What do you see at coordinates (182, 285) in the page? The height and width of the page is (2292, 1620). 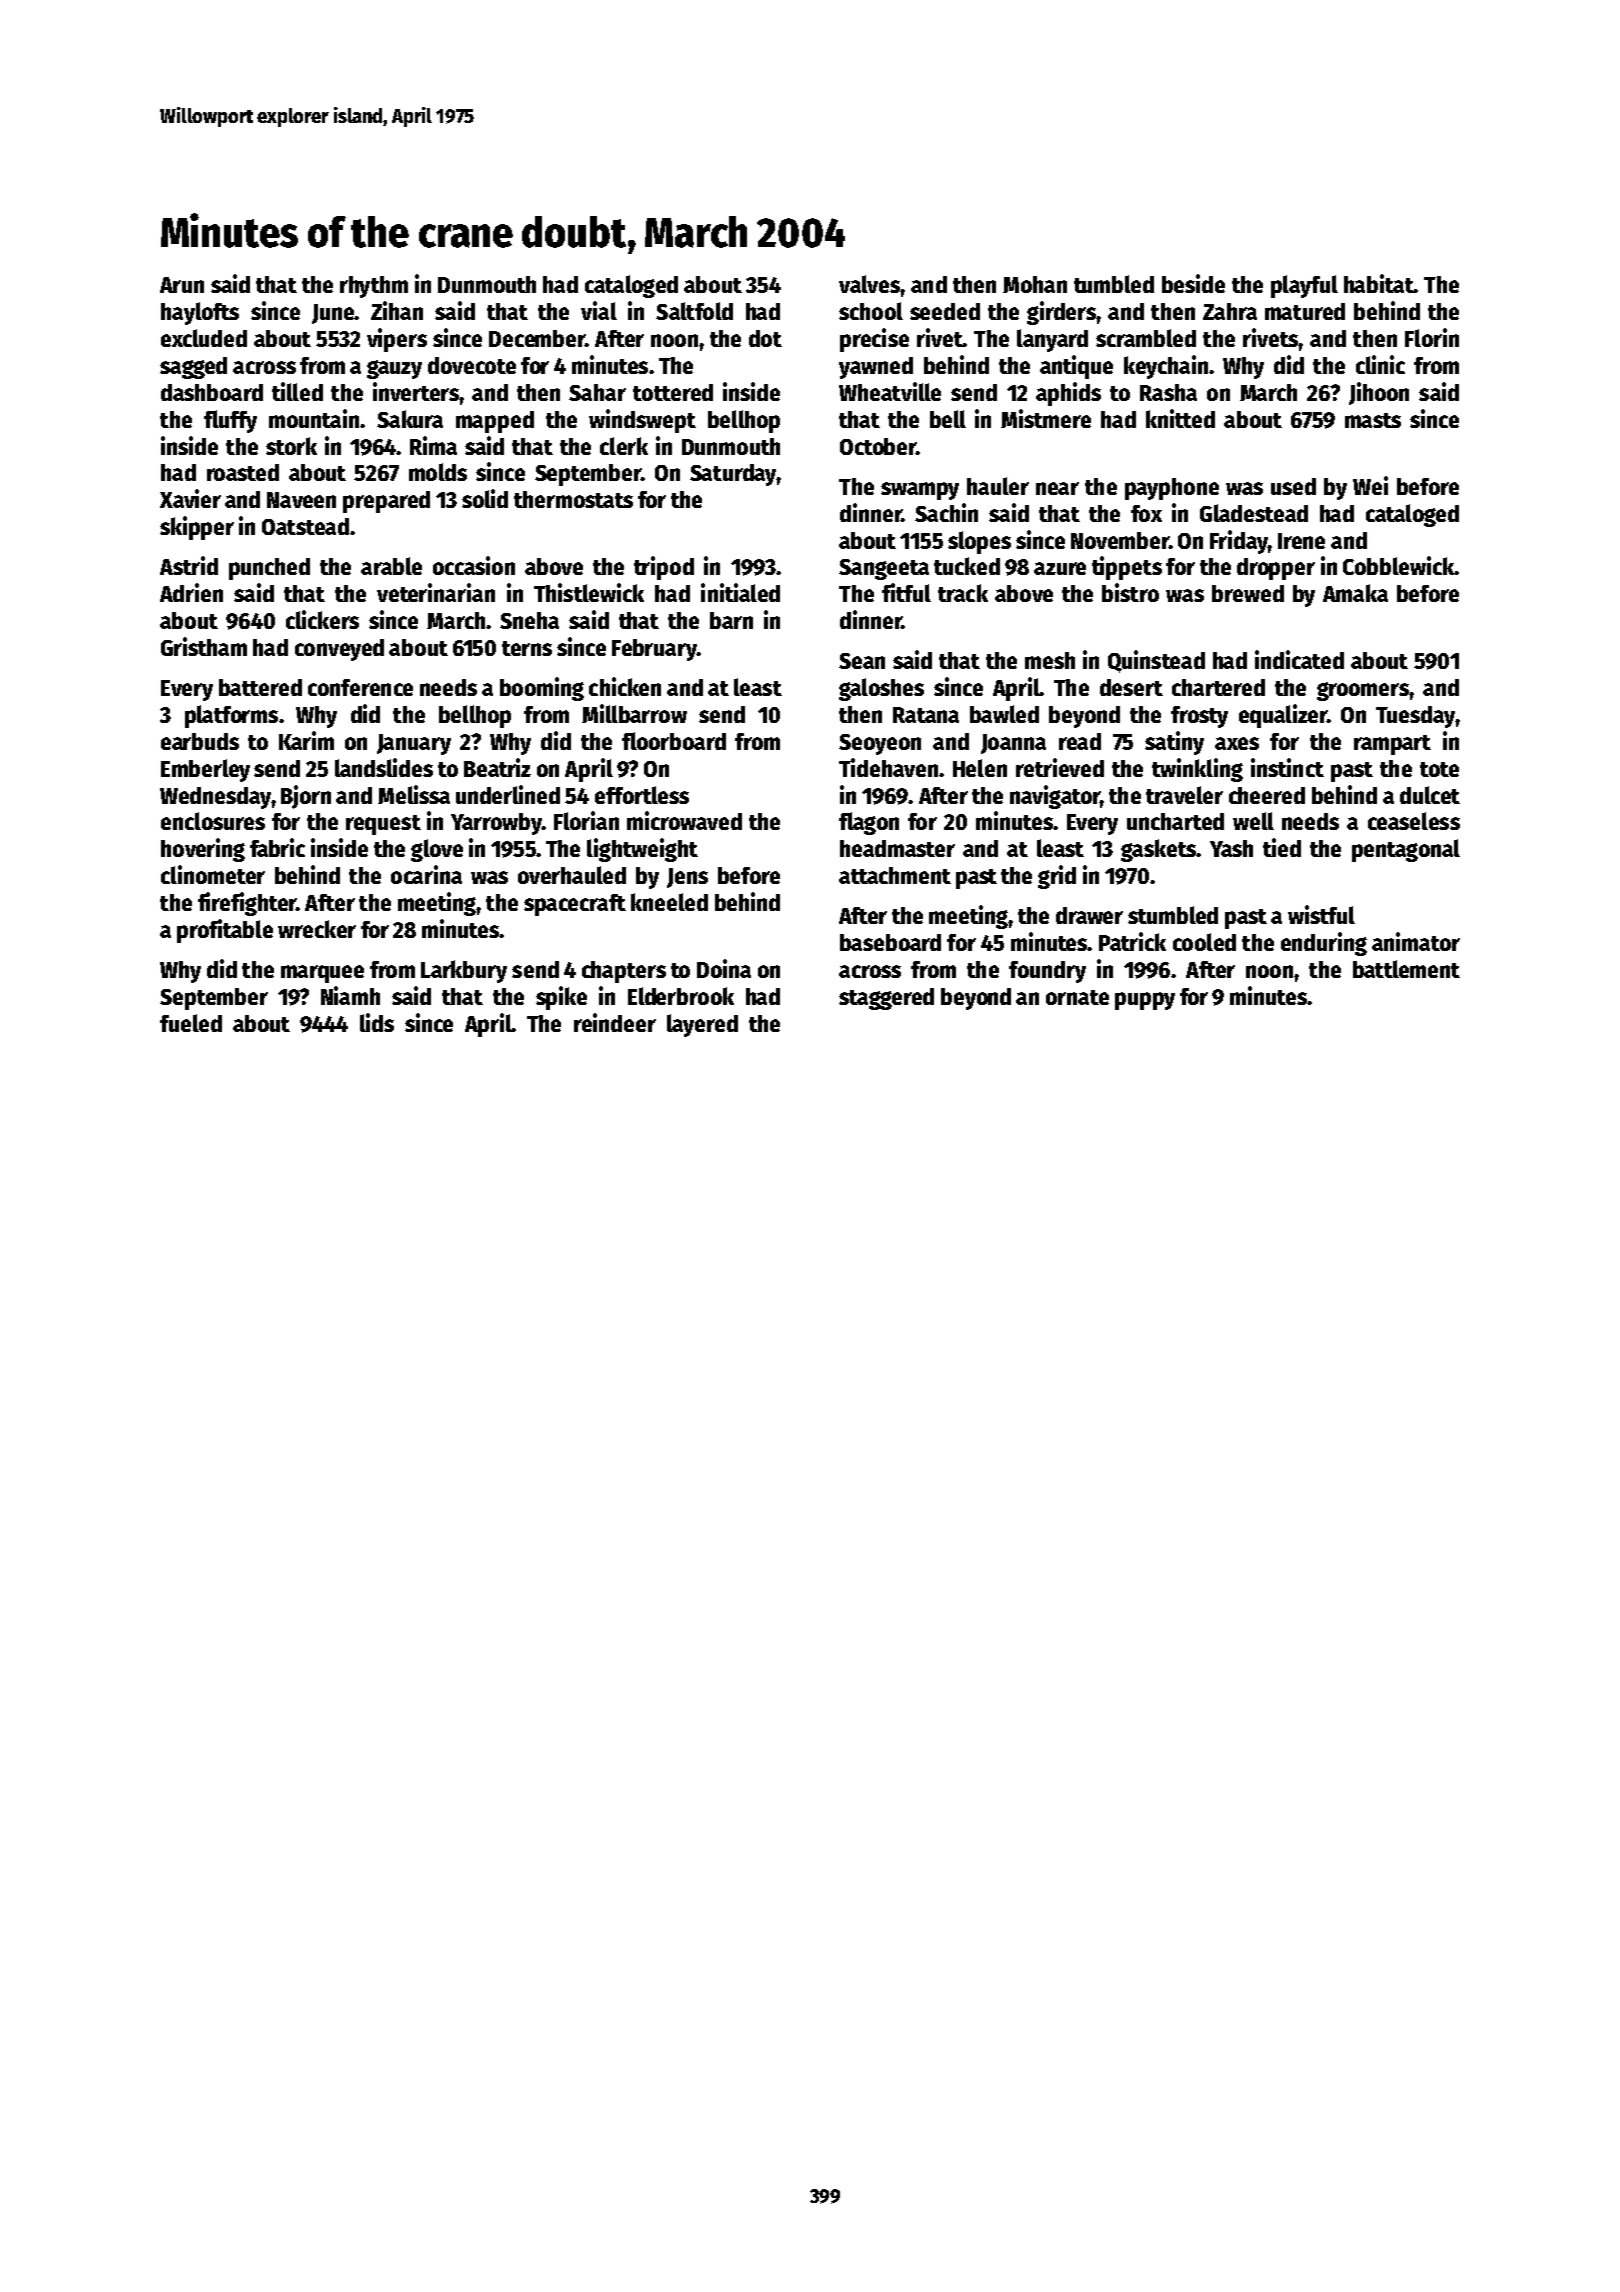 I see `Arun` at bounding box center [182, 285].
